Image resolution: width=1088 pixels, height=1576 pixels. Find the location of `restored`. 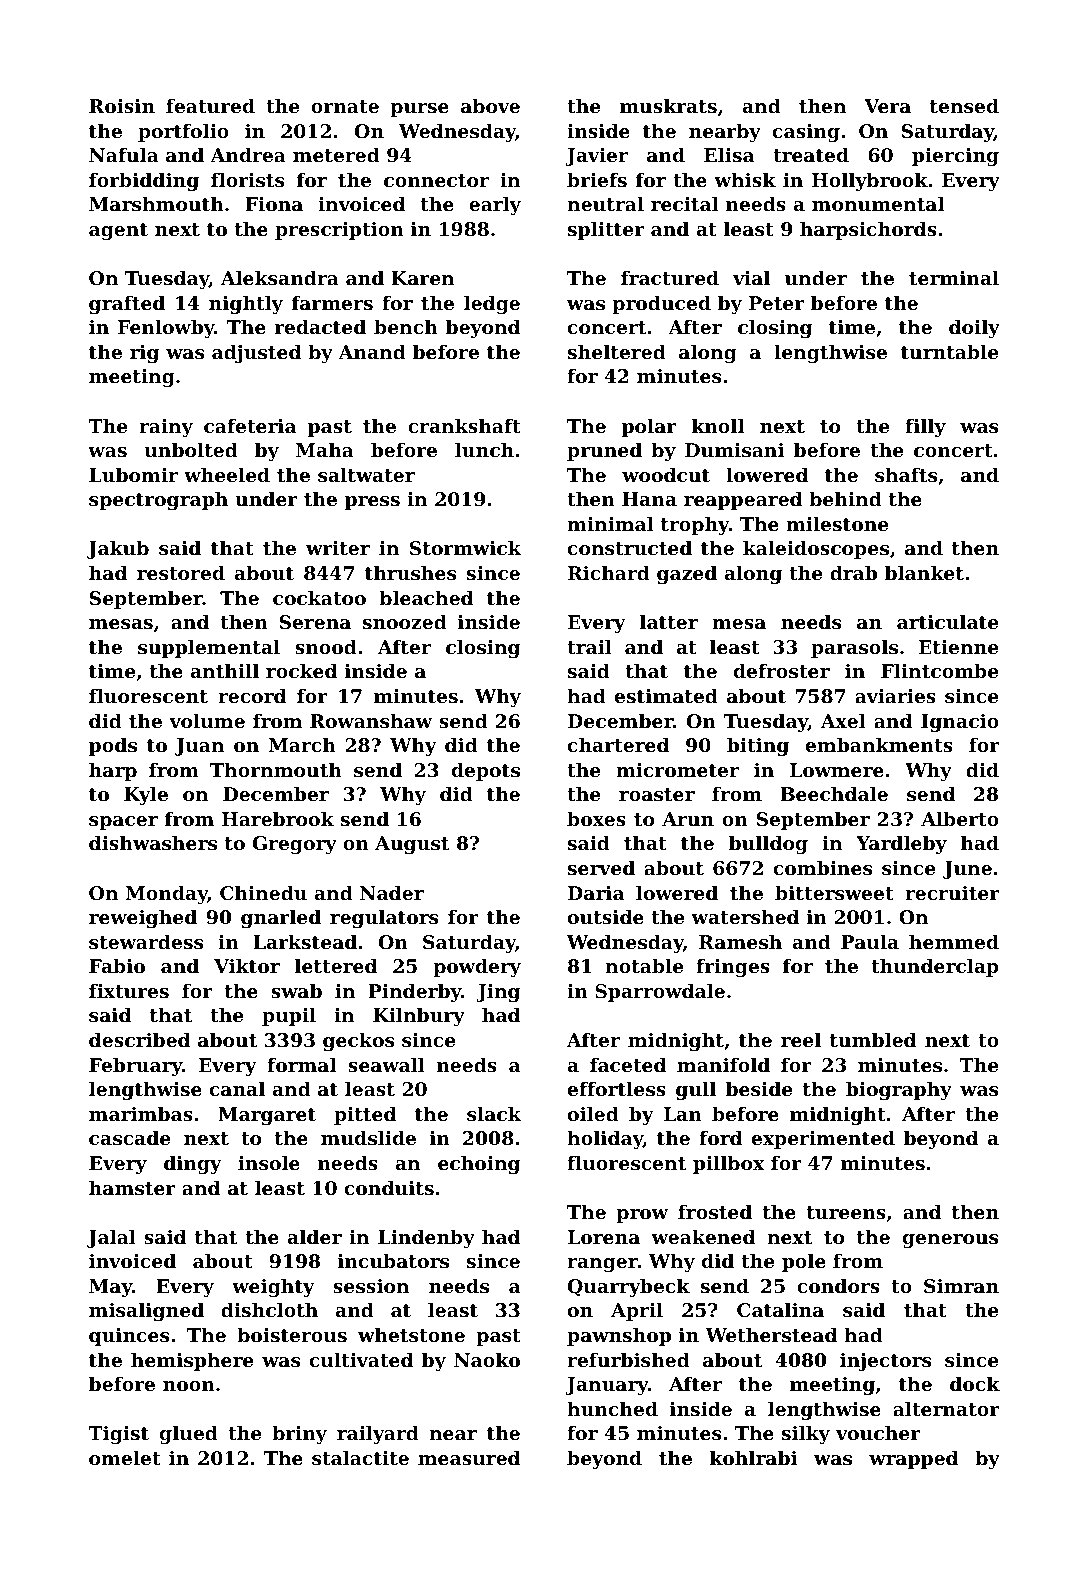

restored is located at coordinates (181, 573).
